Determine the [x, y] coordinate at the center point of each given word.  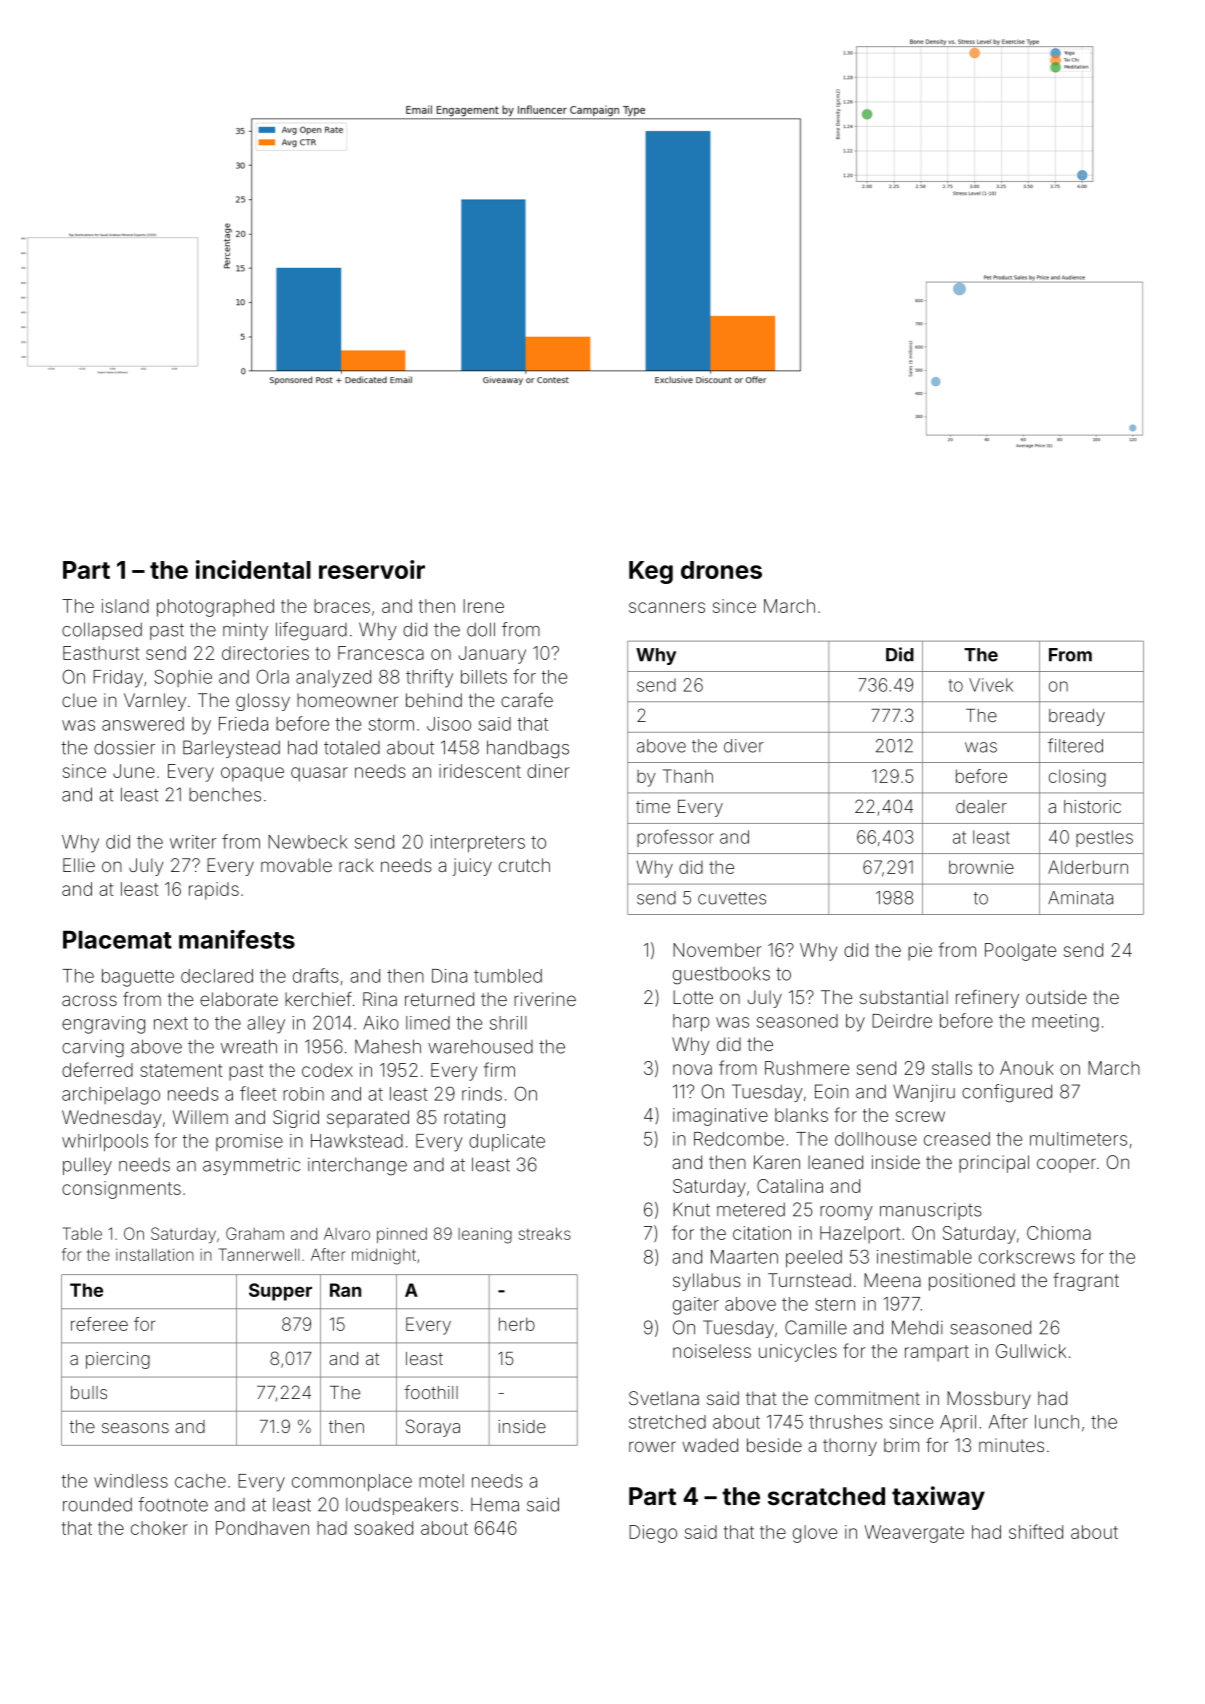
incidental [253, 569]
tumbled [508, 976]
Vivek [991, 685]
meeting [1065, 1023]
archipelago [111, 1096]
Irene [483, 606]
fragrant [1086, 1282]
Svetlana [664, 1398]
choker [159, 1528]
